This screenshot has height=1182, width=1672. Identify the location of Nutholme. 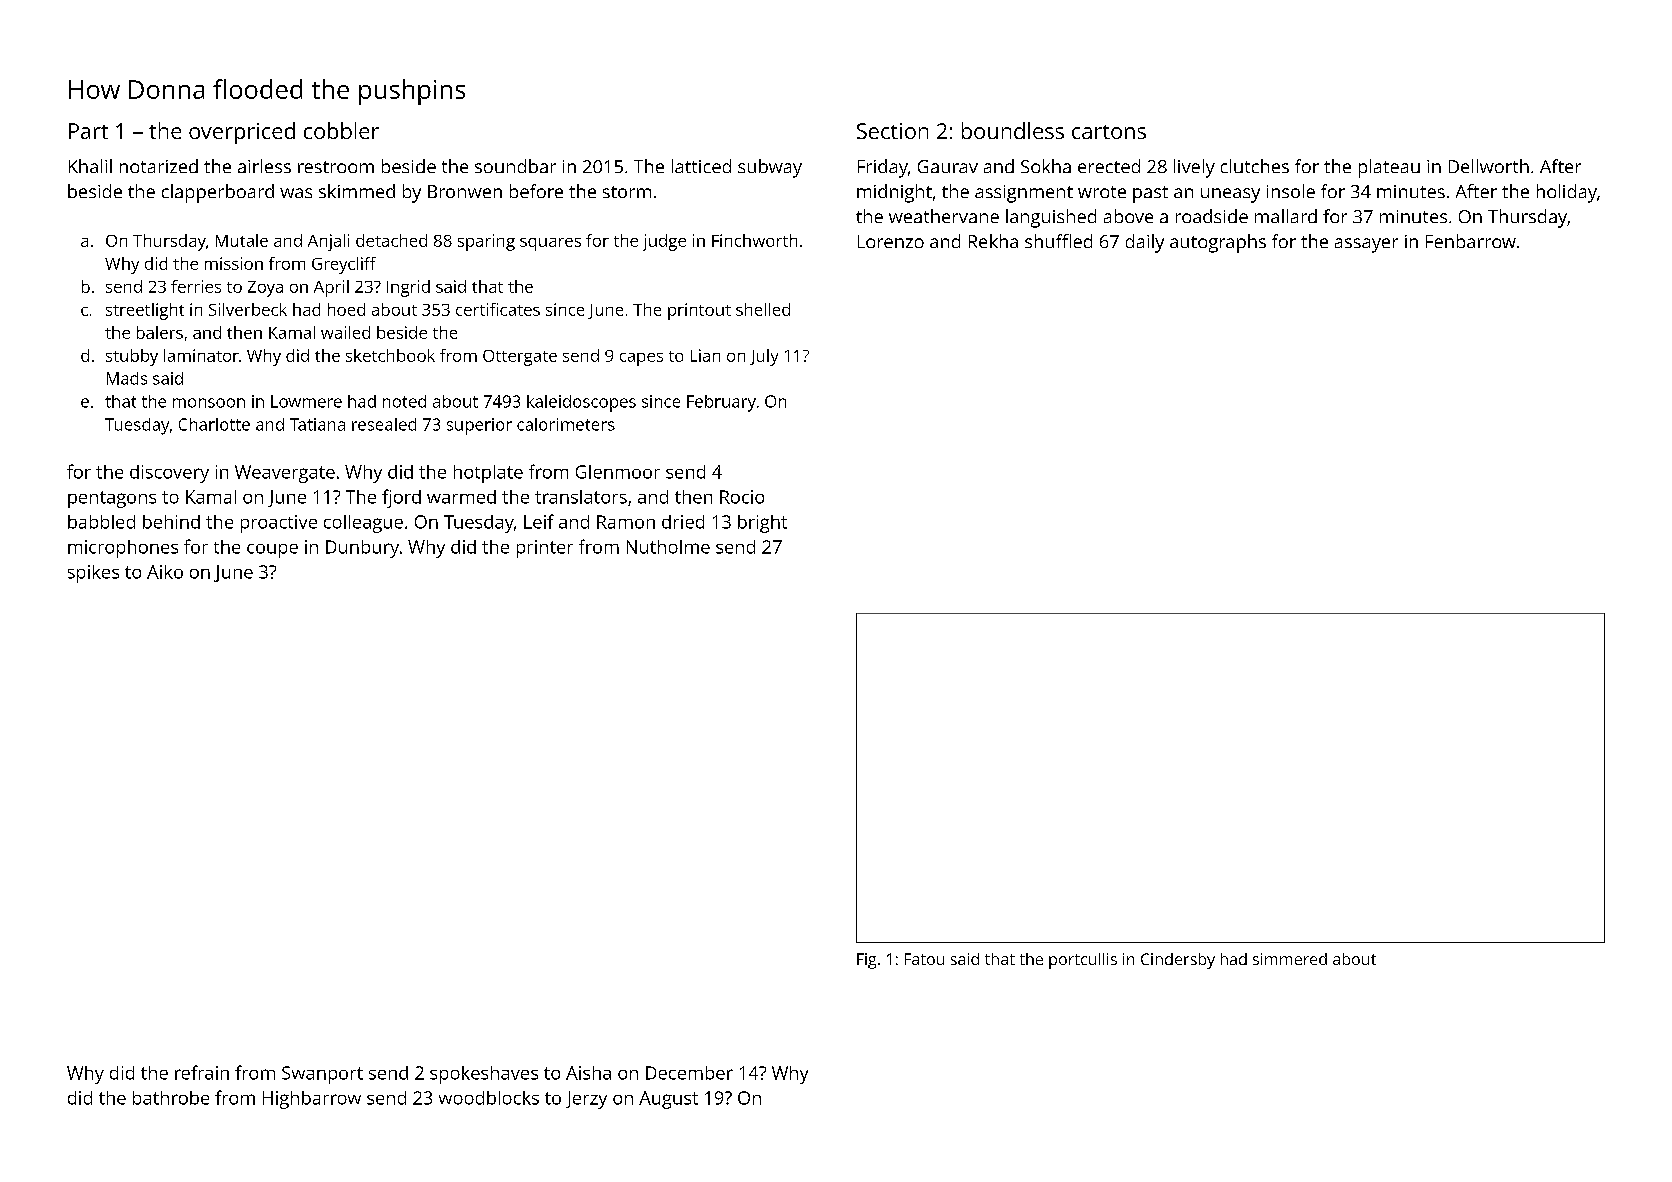
(668, 547).
